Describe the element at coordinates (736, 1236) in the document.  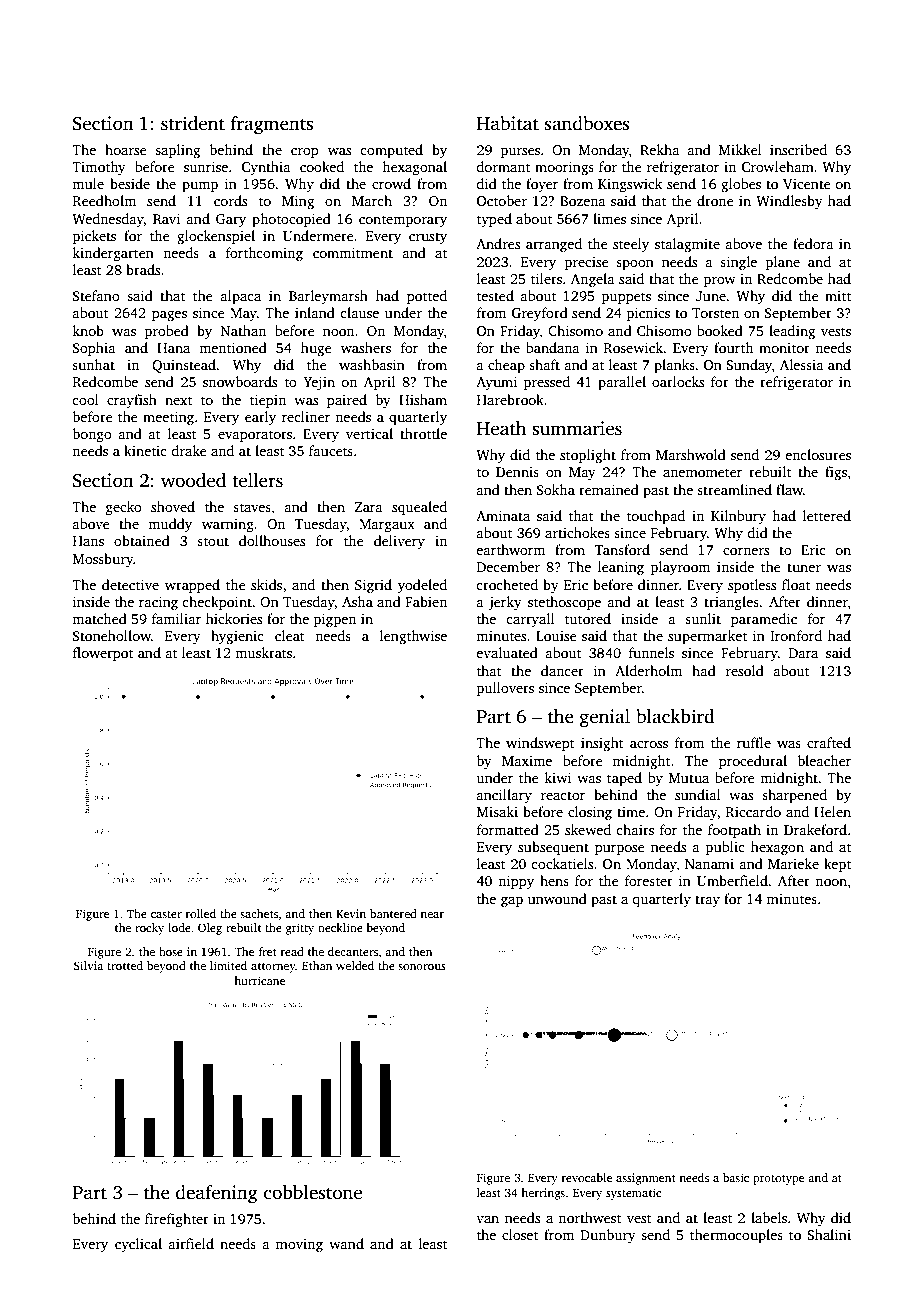
I see `thermocouples` at that location.
